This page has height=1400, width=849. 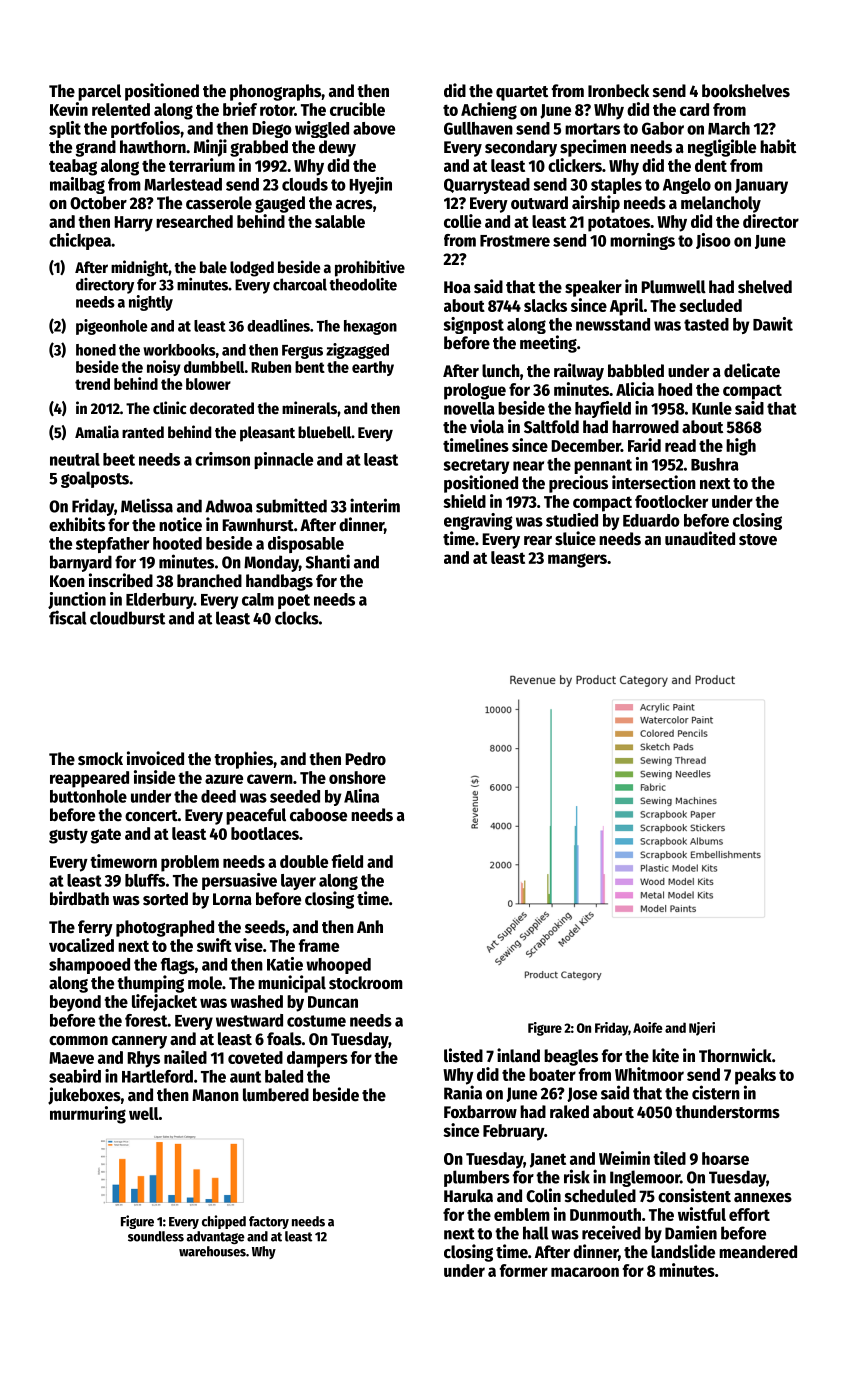 I want to click on onshore, so click(x=357, y=777).
